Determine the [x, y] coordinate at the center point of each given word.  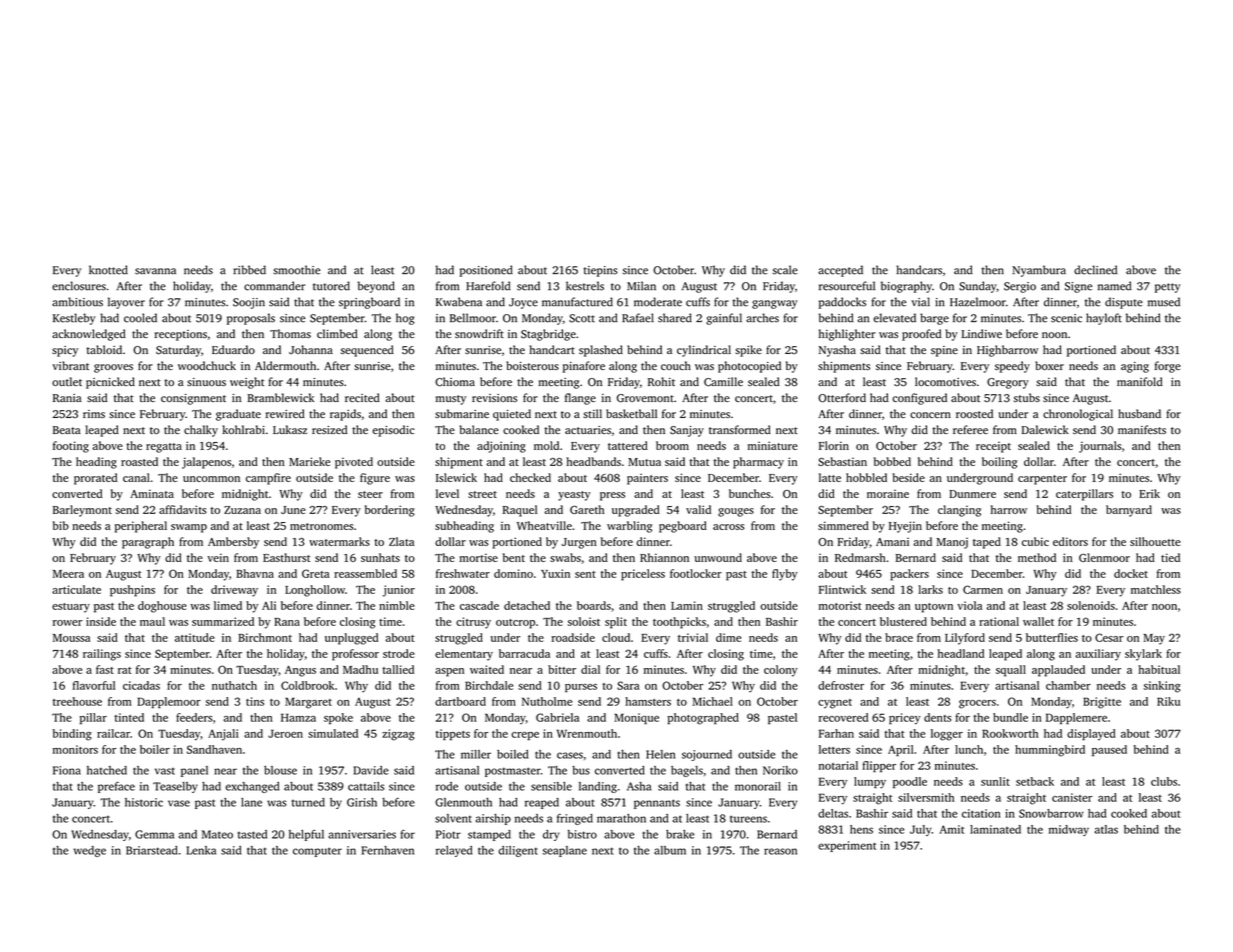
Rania [67, 398]
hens [861, 829]
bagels [687, 771]
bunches [749, 493]
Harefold [488, 286]
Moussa [71, 638]
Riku [1168, 701]
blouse [280, 770]
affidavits [183, 509]
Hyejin [905, 527]
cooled [140, 318]
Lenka [201, 850]
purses [581, 688]
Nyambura [1039, 271]
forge [1168, 367]
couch [676, 365]
